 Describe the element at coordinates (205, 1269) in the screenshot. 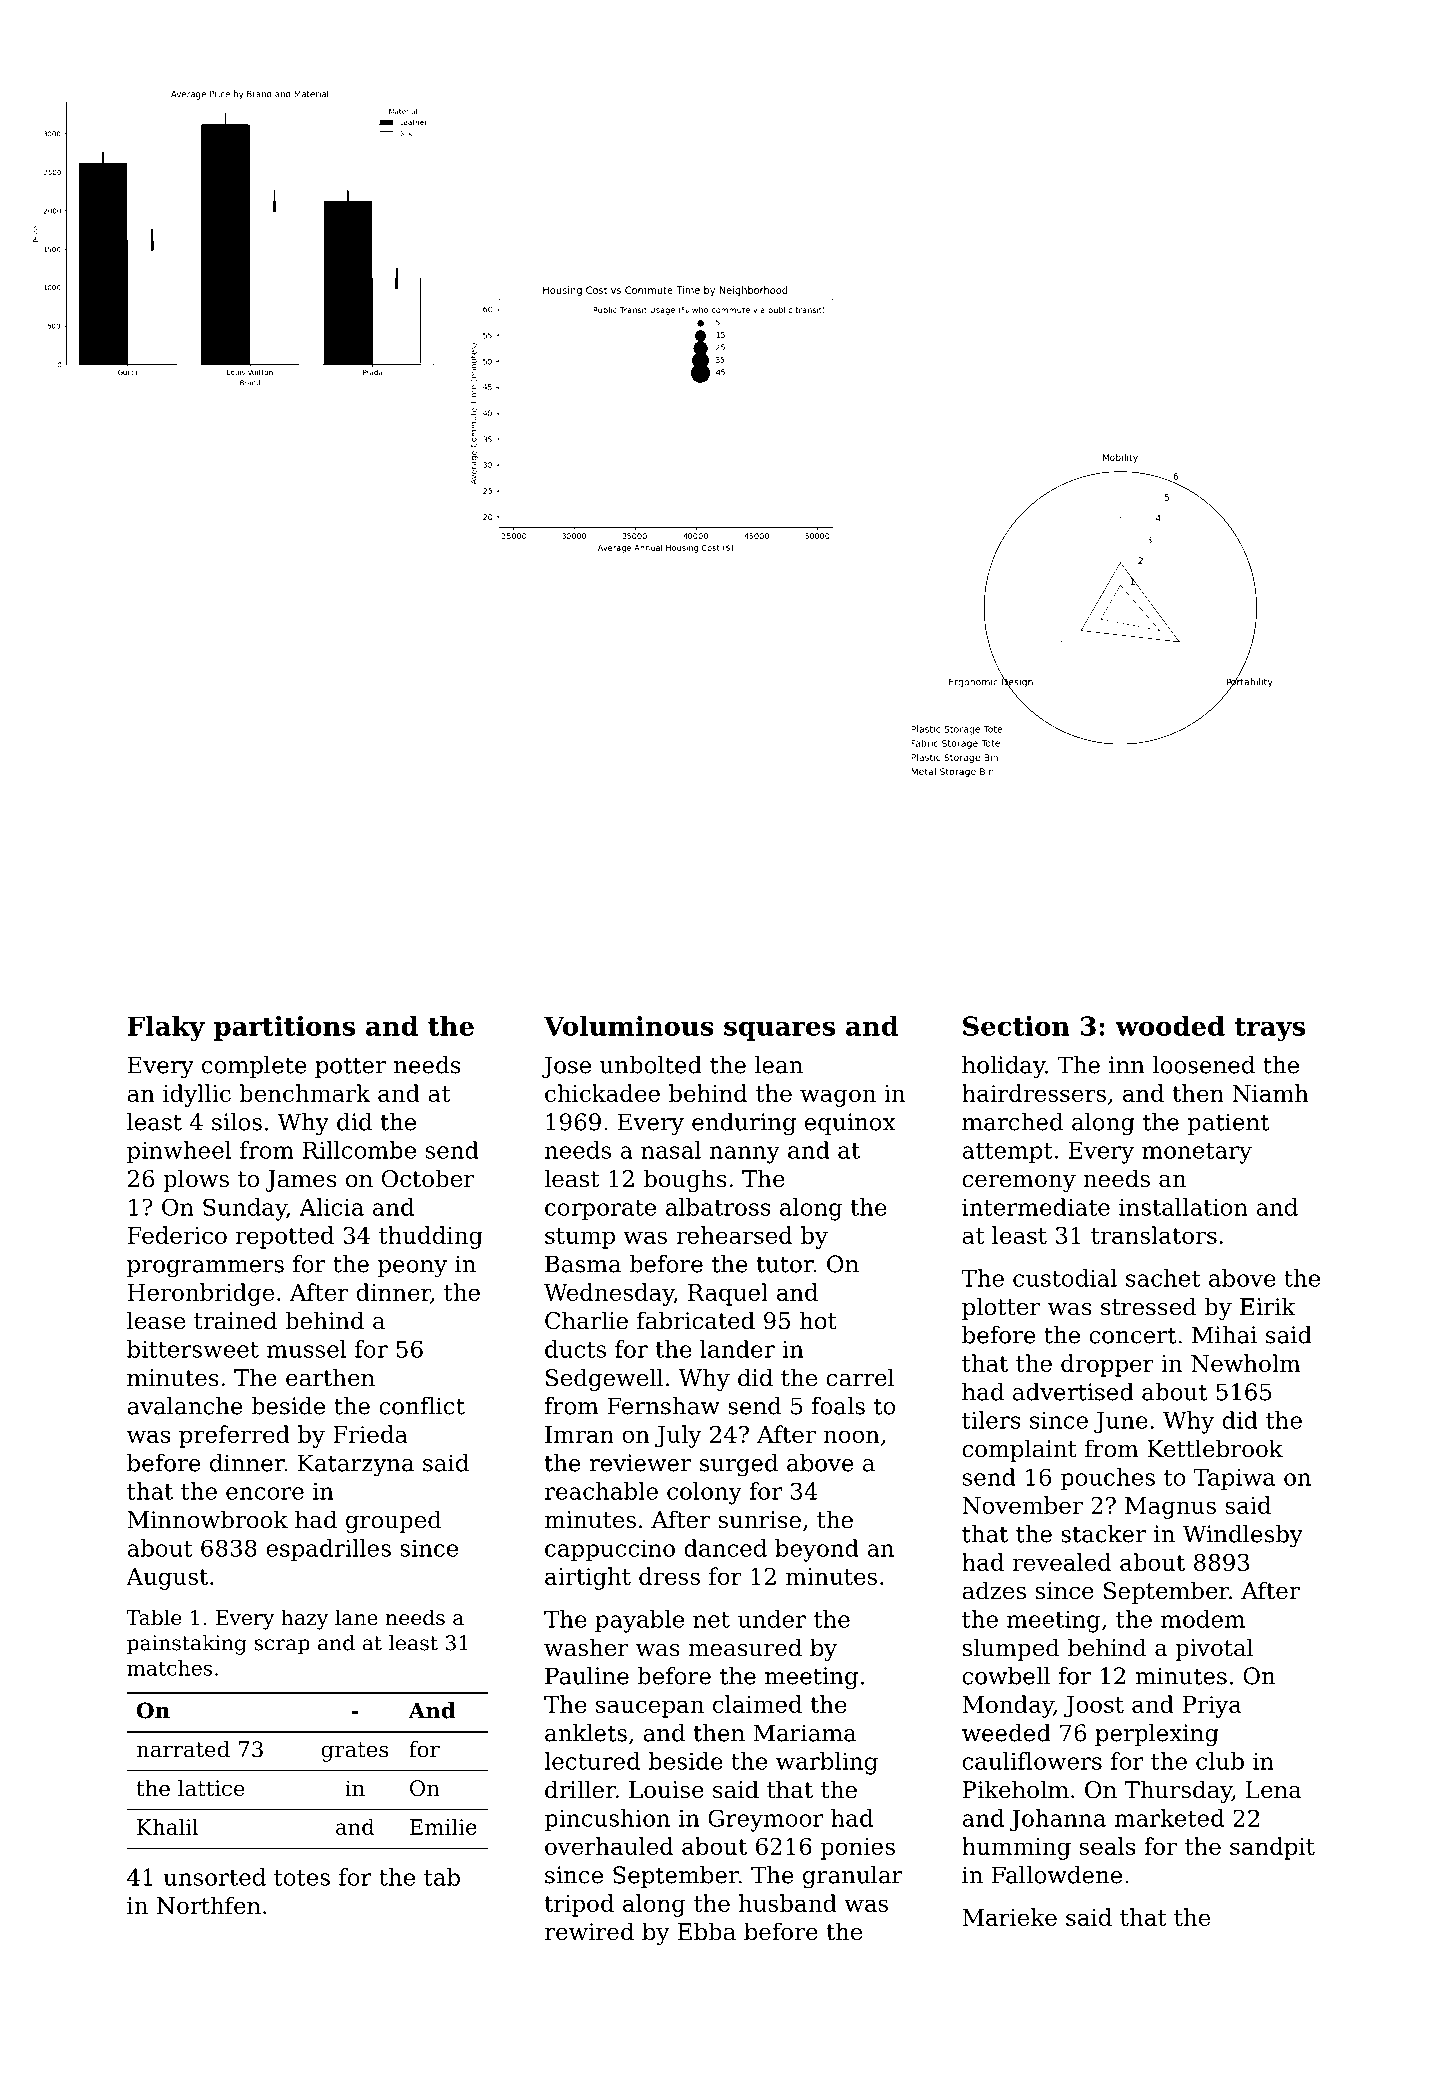

I see `programmers` at that location.
